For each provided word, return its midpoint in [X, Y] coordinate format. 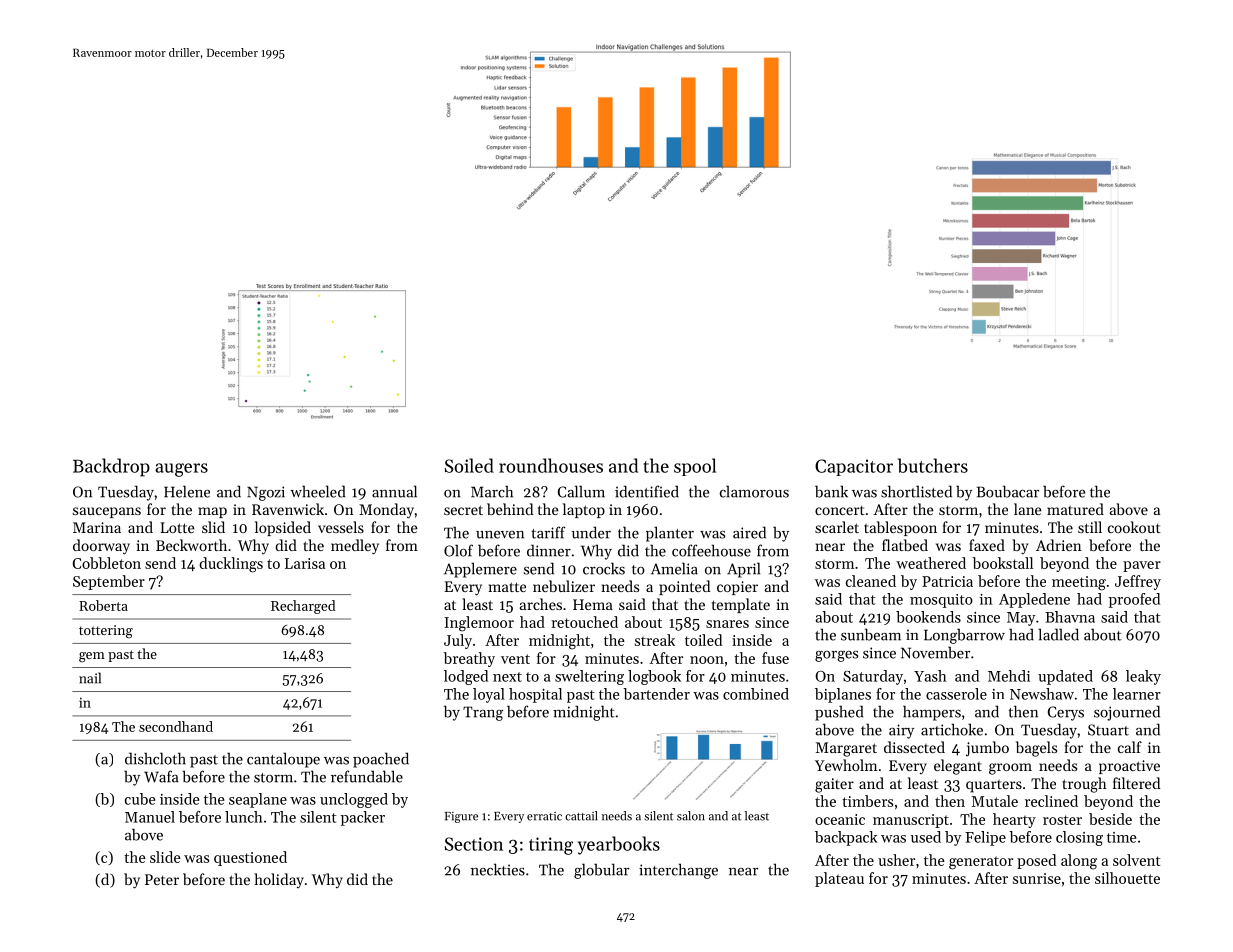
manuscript [911, 821]
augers [181, 470]
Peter [162, 879]
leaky [1143, 677]
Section [474, 844]
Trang [483, 713]
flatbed [905, 545]
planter [670, 534]
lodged [466, 677]
